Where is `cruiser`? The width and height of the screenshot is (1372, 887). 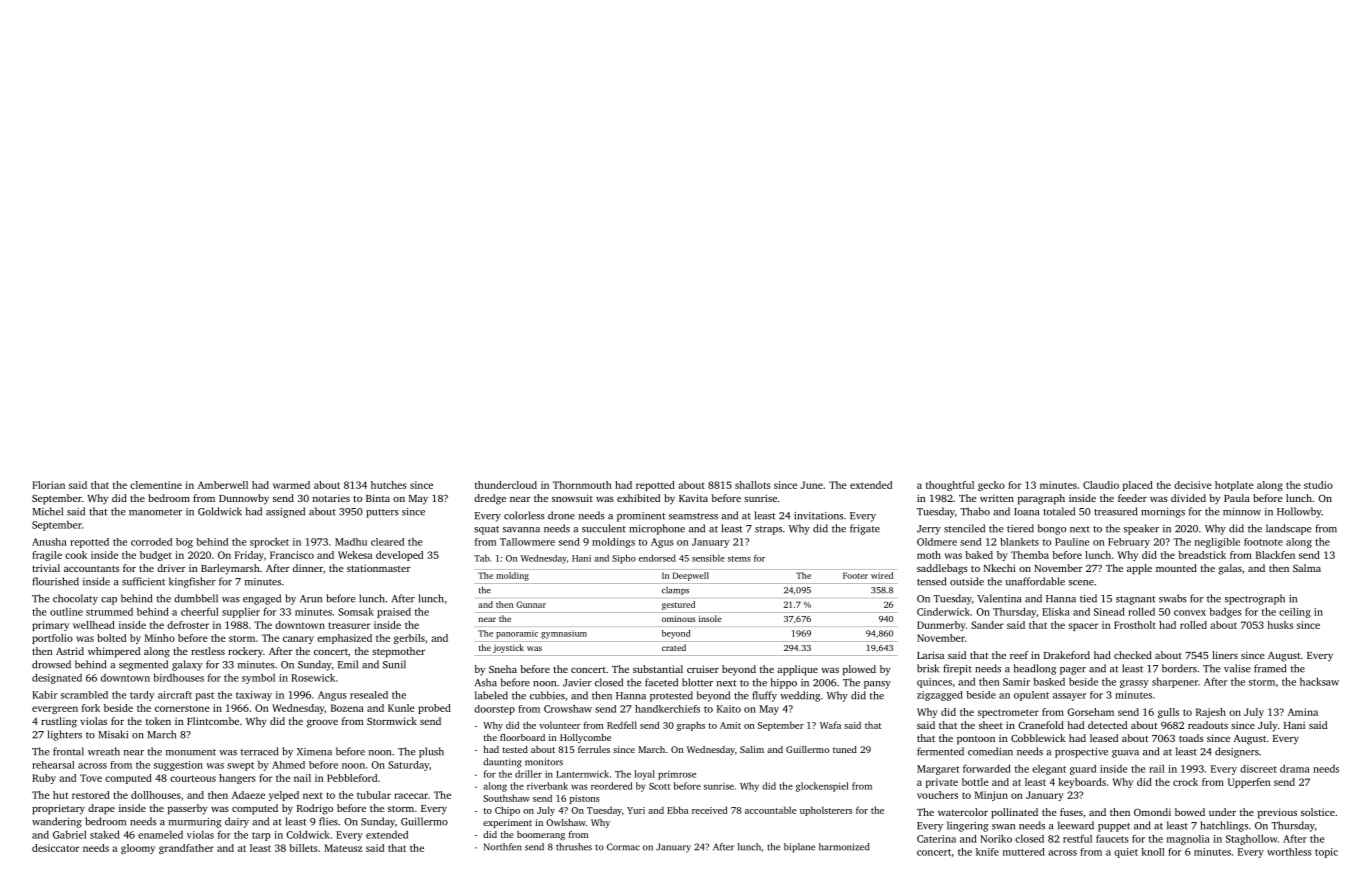
cruiser is located at coordinates (703, 669).
